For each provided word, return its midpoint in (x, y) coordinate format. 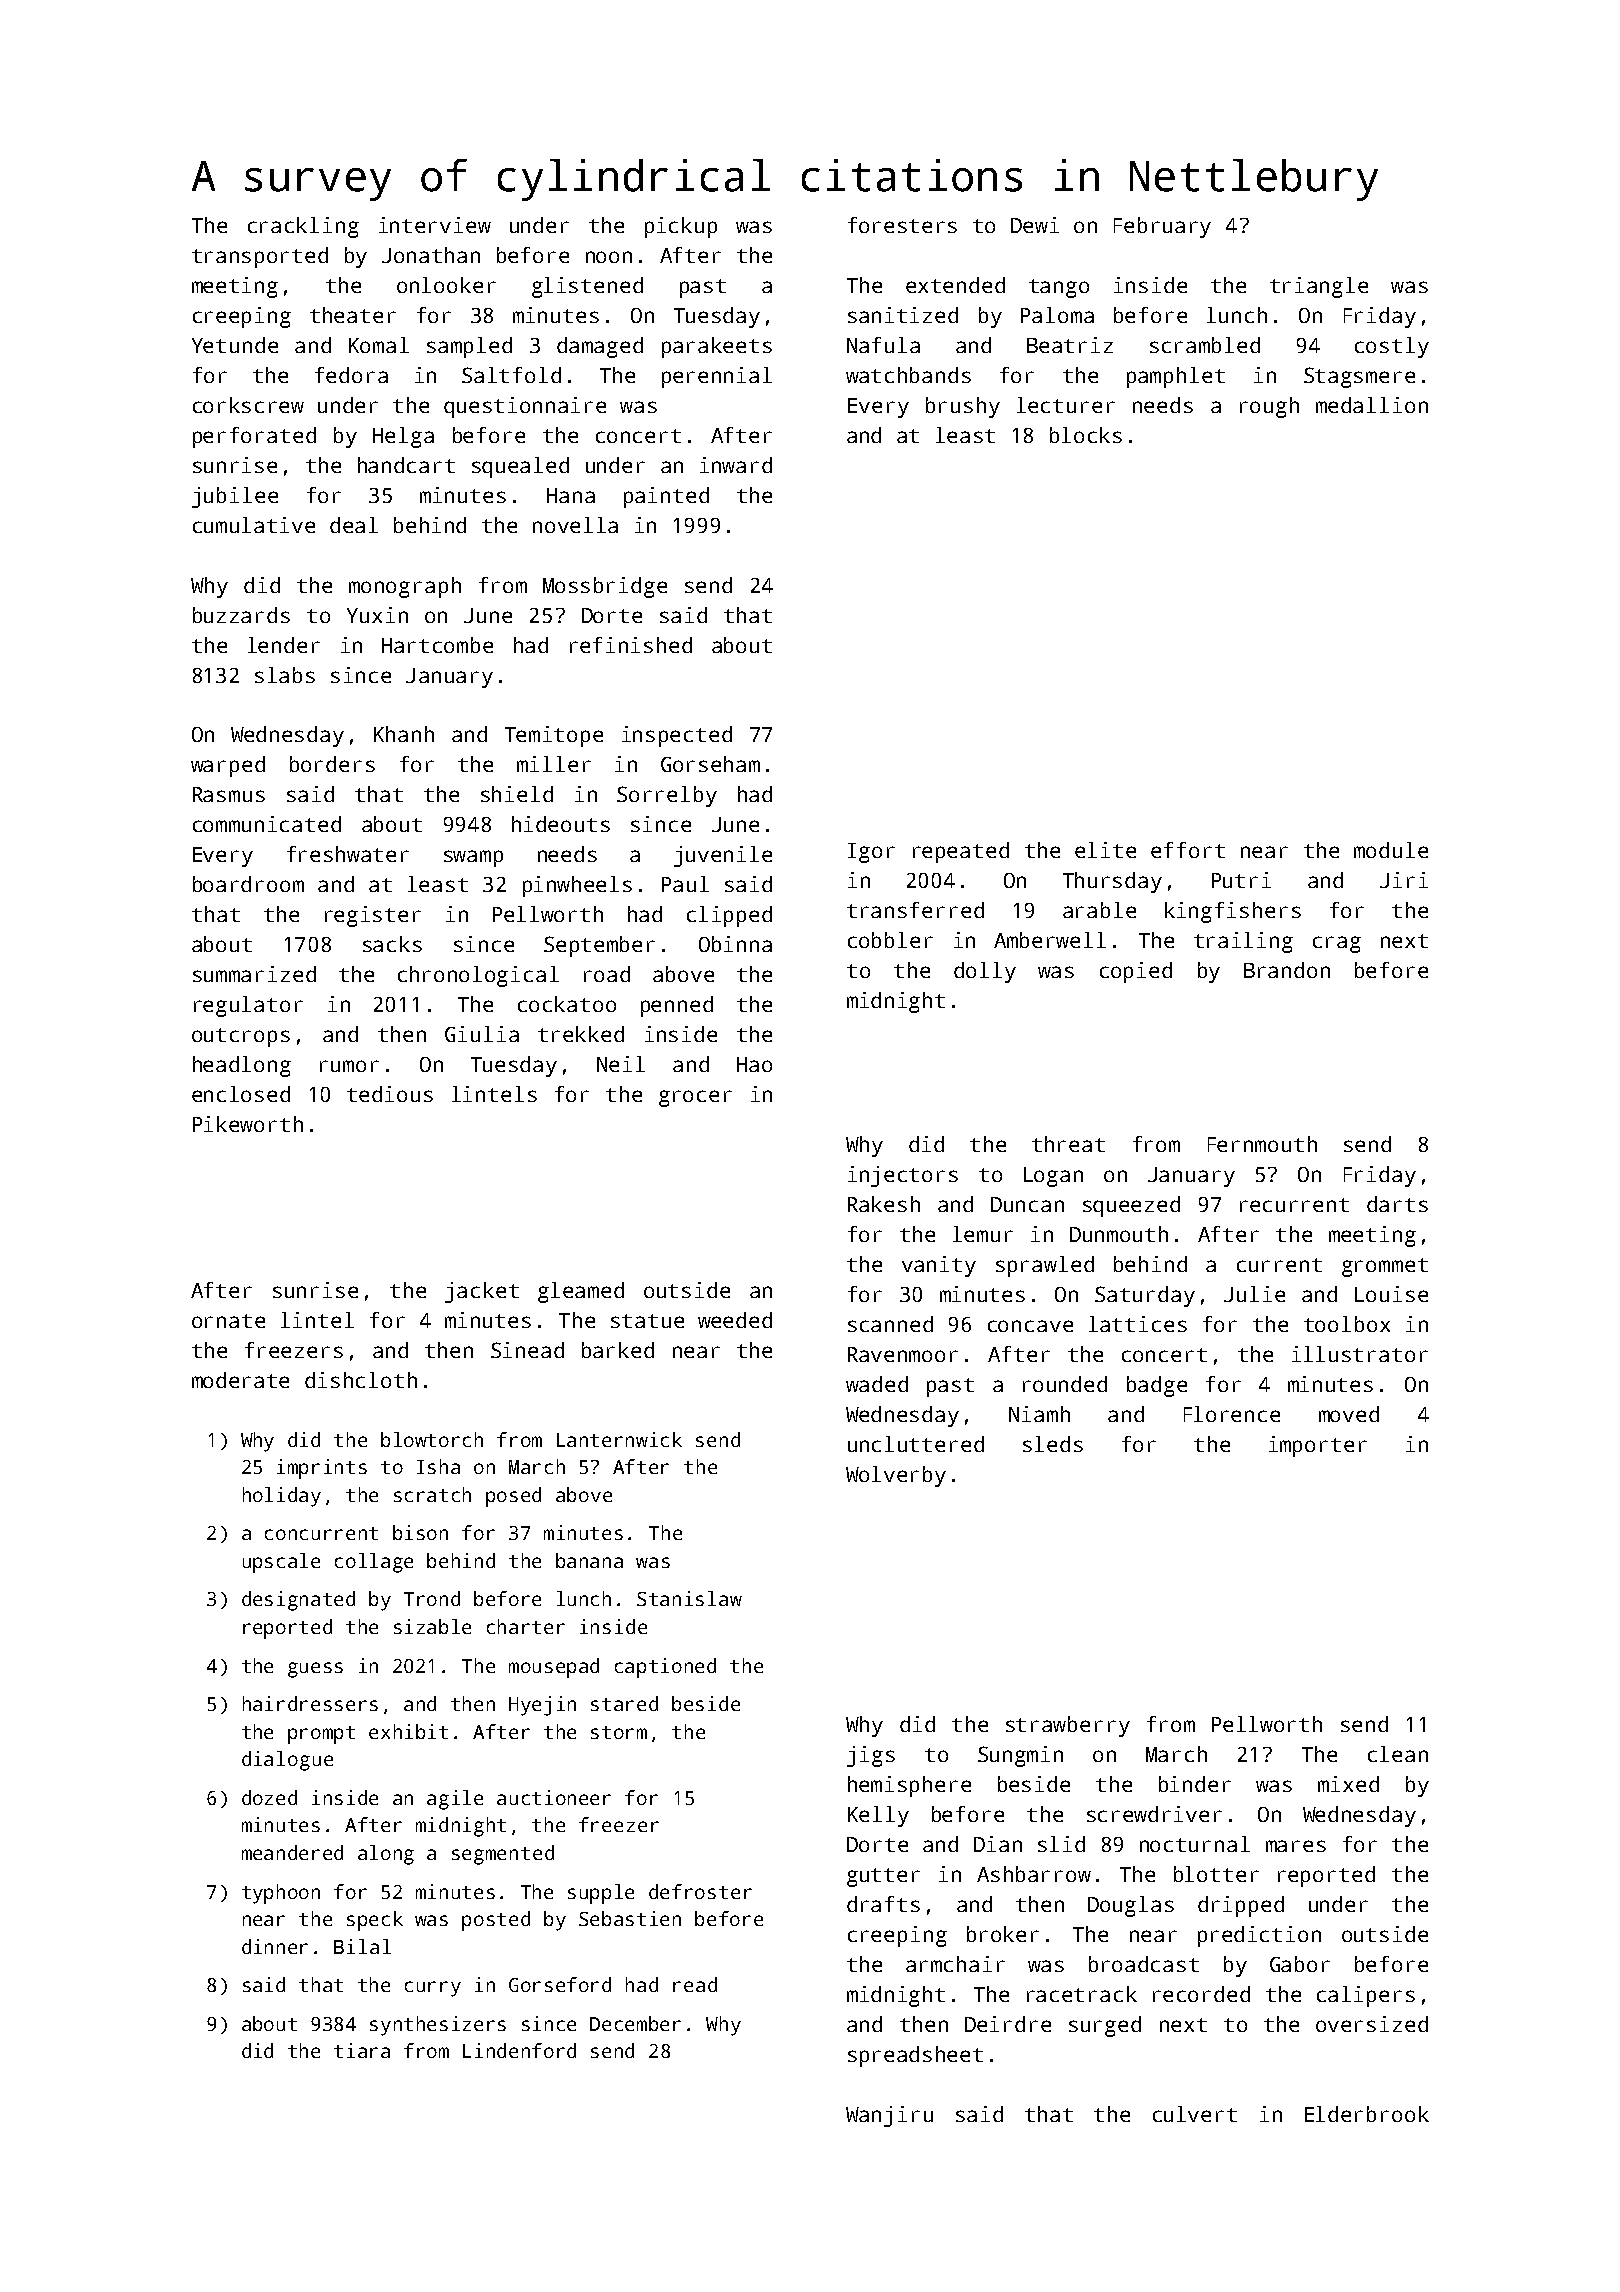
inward (736, 465)
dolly (985, 972)
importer (1318, 1446)
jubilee (235, 497)
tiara (362, 2050)
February (1162, 227)
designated (298, 1601)
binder (1195, 1784)
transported (260, 257)
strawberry (1068, 1726)
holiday (282, 1497)
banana (589, 1560)
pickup (681, 227)
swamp (473, 858)
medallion (1372, 405)
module (1391, 850)
